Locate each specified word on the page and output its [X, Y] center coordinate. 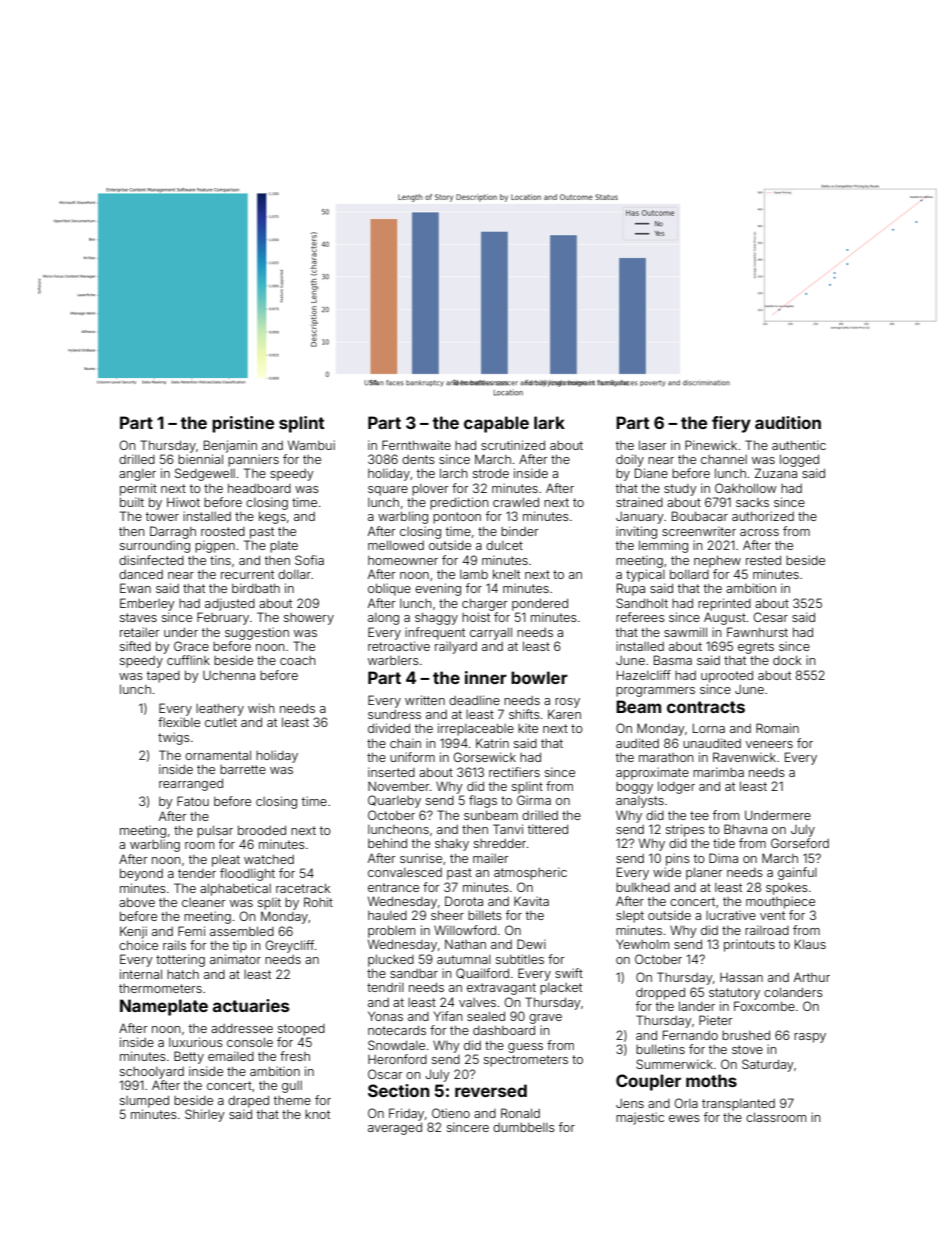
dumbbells [524, 1127]
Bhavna [745, 829]
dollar [294, 574]
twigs [174, 738]
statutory [734, 994]
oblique [389, 589]
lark [549, 422]
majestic [640, 1118]
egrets [756, 648]
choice [138, 945]
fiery [731, 424]
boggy [634, 788]
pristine [243, 424]
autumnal [464, 959]
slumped [144, 1101]
